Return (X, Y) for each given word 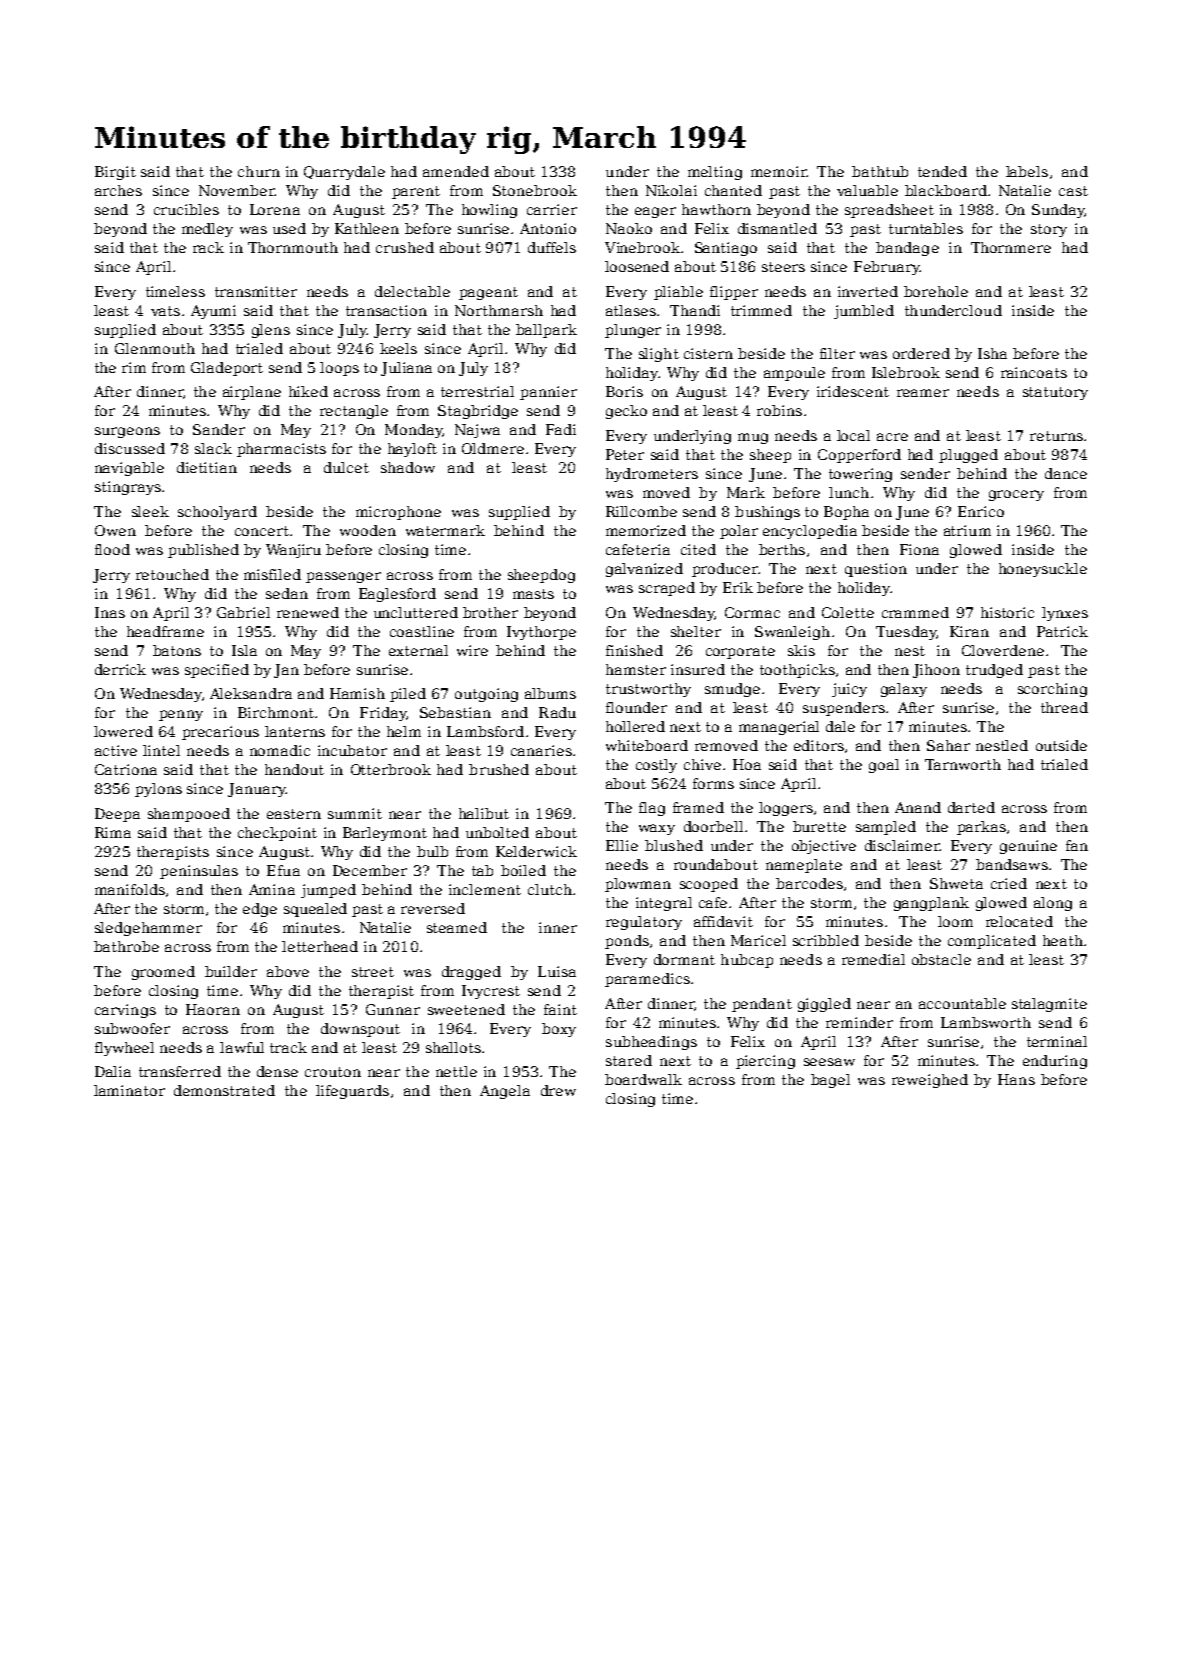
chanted (733, 190)
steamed (457, 927)
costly (656, 766)
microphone (398, 513)
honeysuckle (1043, 570)
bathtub (880, 171)
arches (118, 190)
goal (884, 766)
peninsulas (199, 872)
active (116, 750)
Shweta (956, 883)
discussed (130, 448)
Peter (625, 454)
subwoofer (132, 1028)
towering (860, 475)
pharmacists (281, 450)
